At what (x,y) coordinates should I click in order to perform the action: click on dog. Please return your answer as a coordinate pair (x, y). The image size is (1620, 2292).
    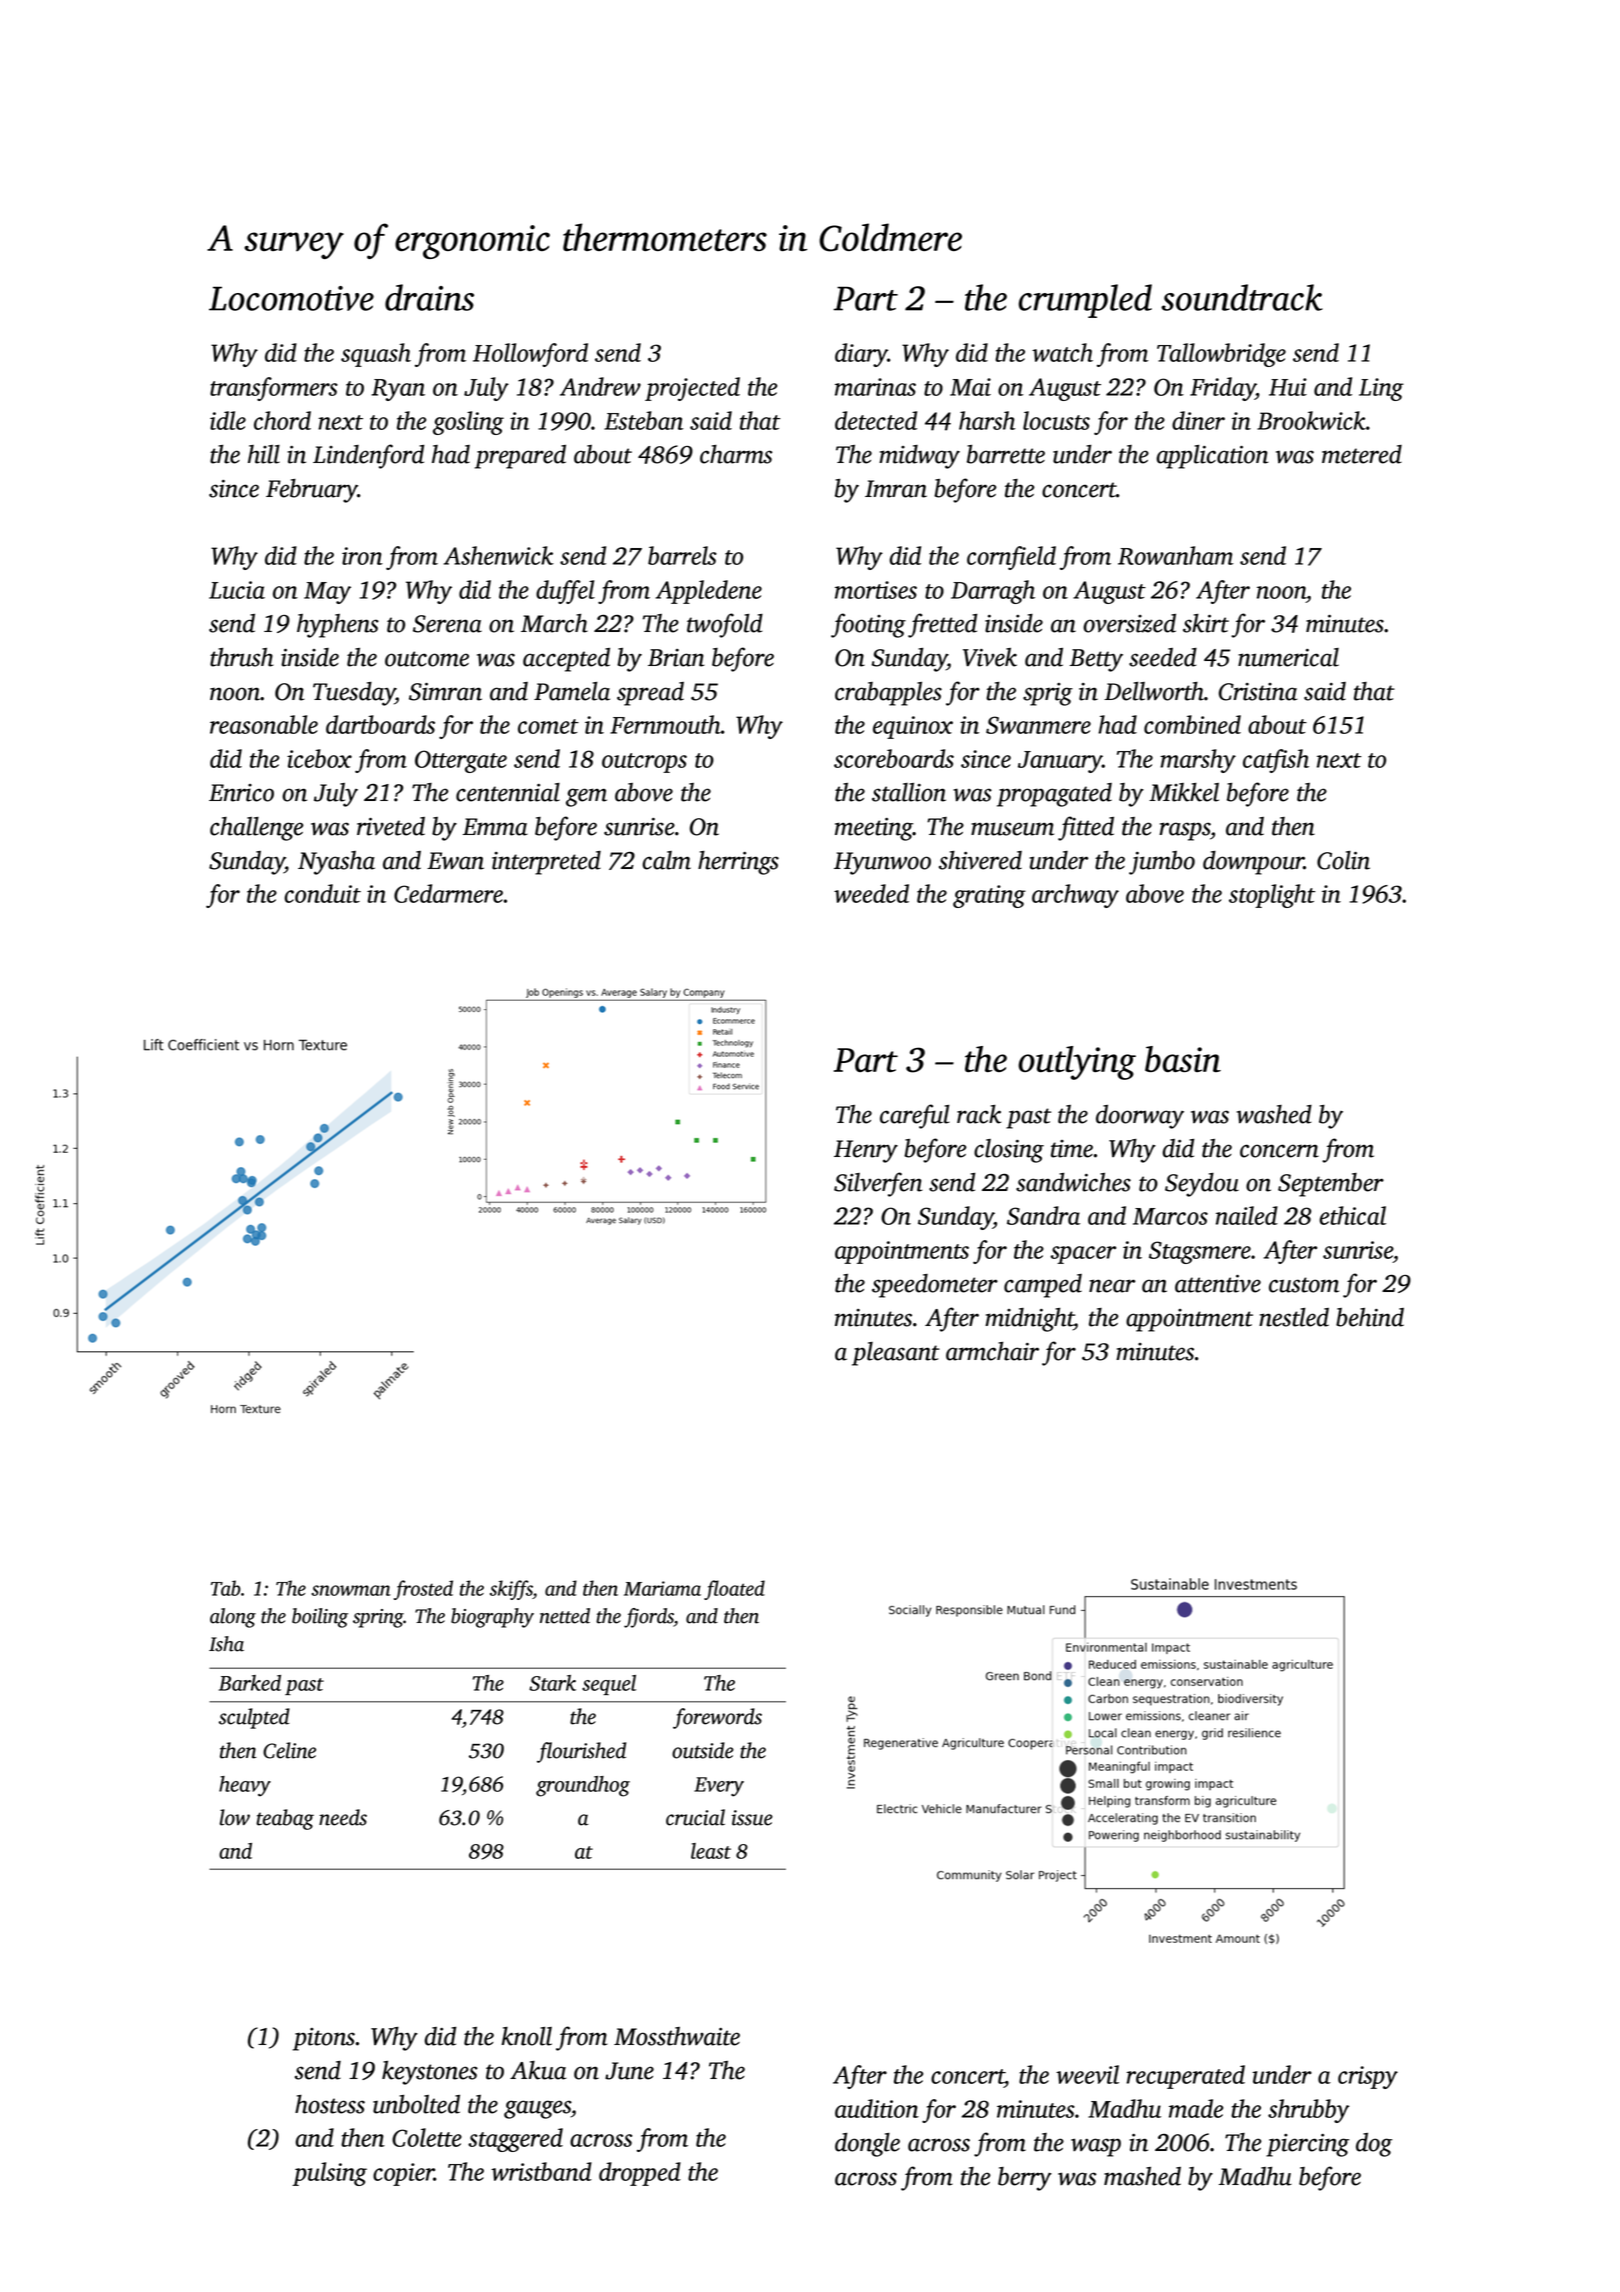
    Looking at the image, I should click on (1374, 2145).
